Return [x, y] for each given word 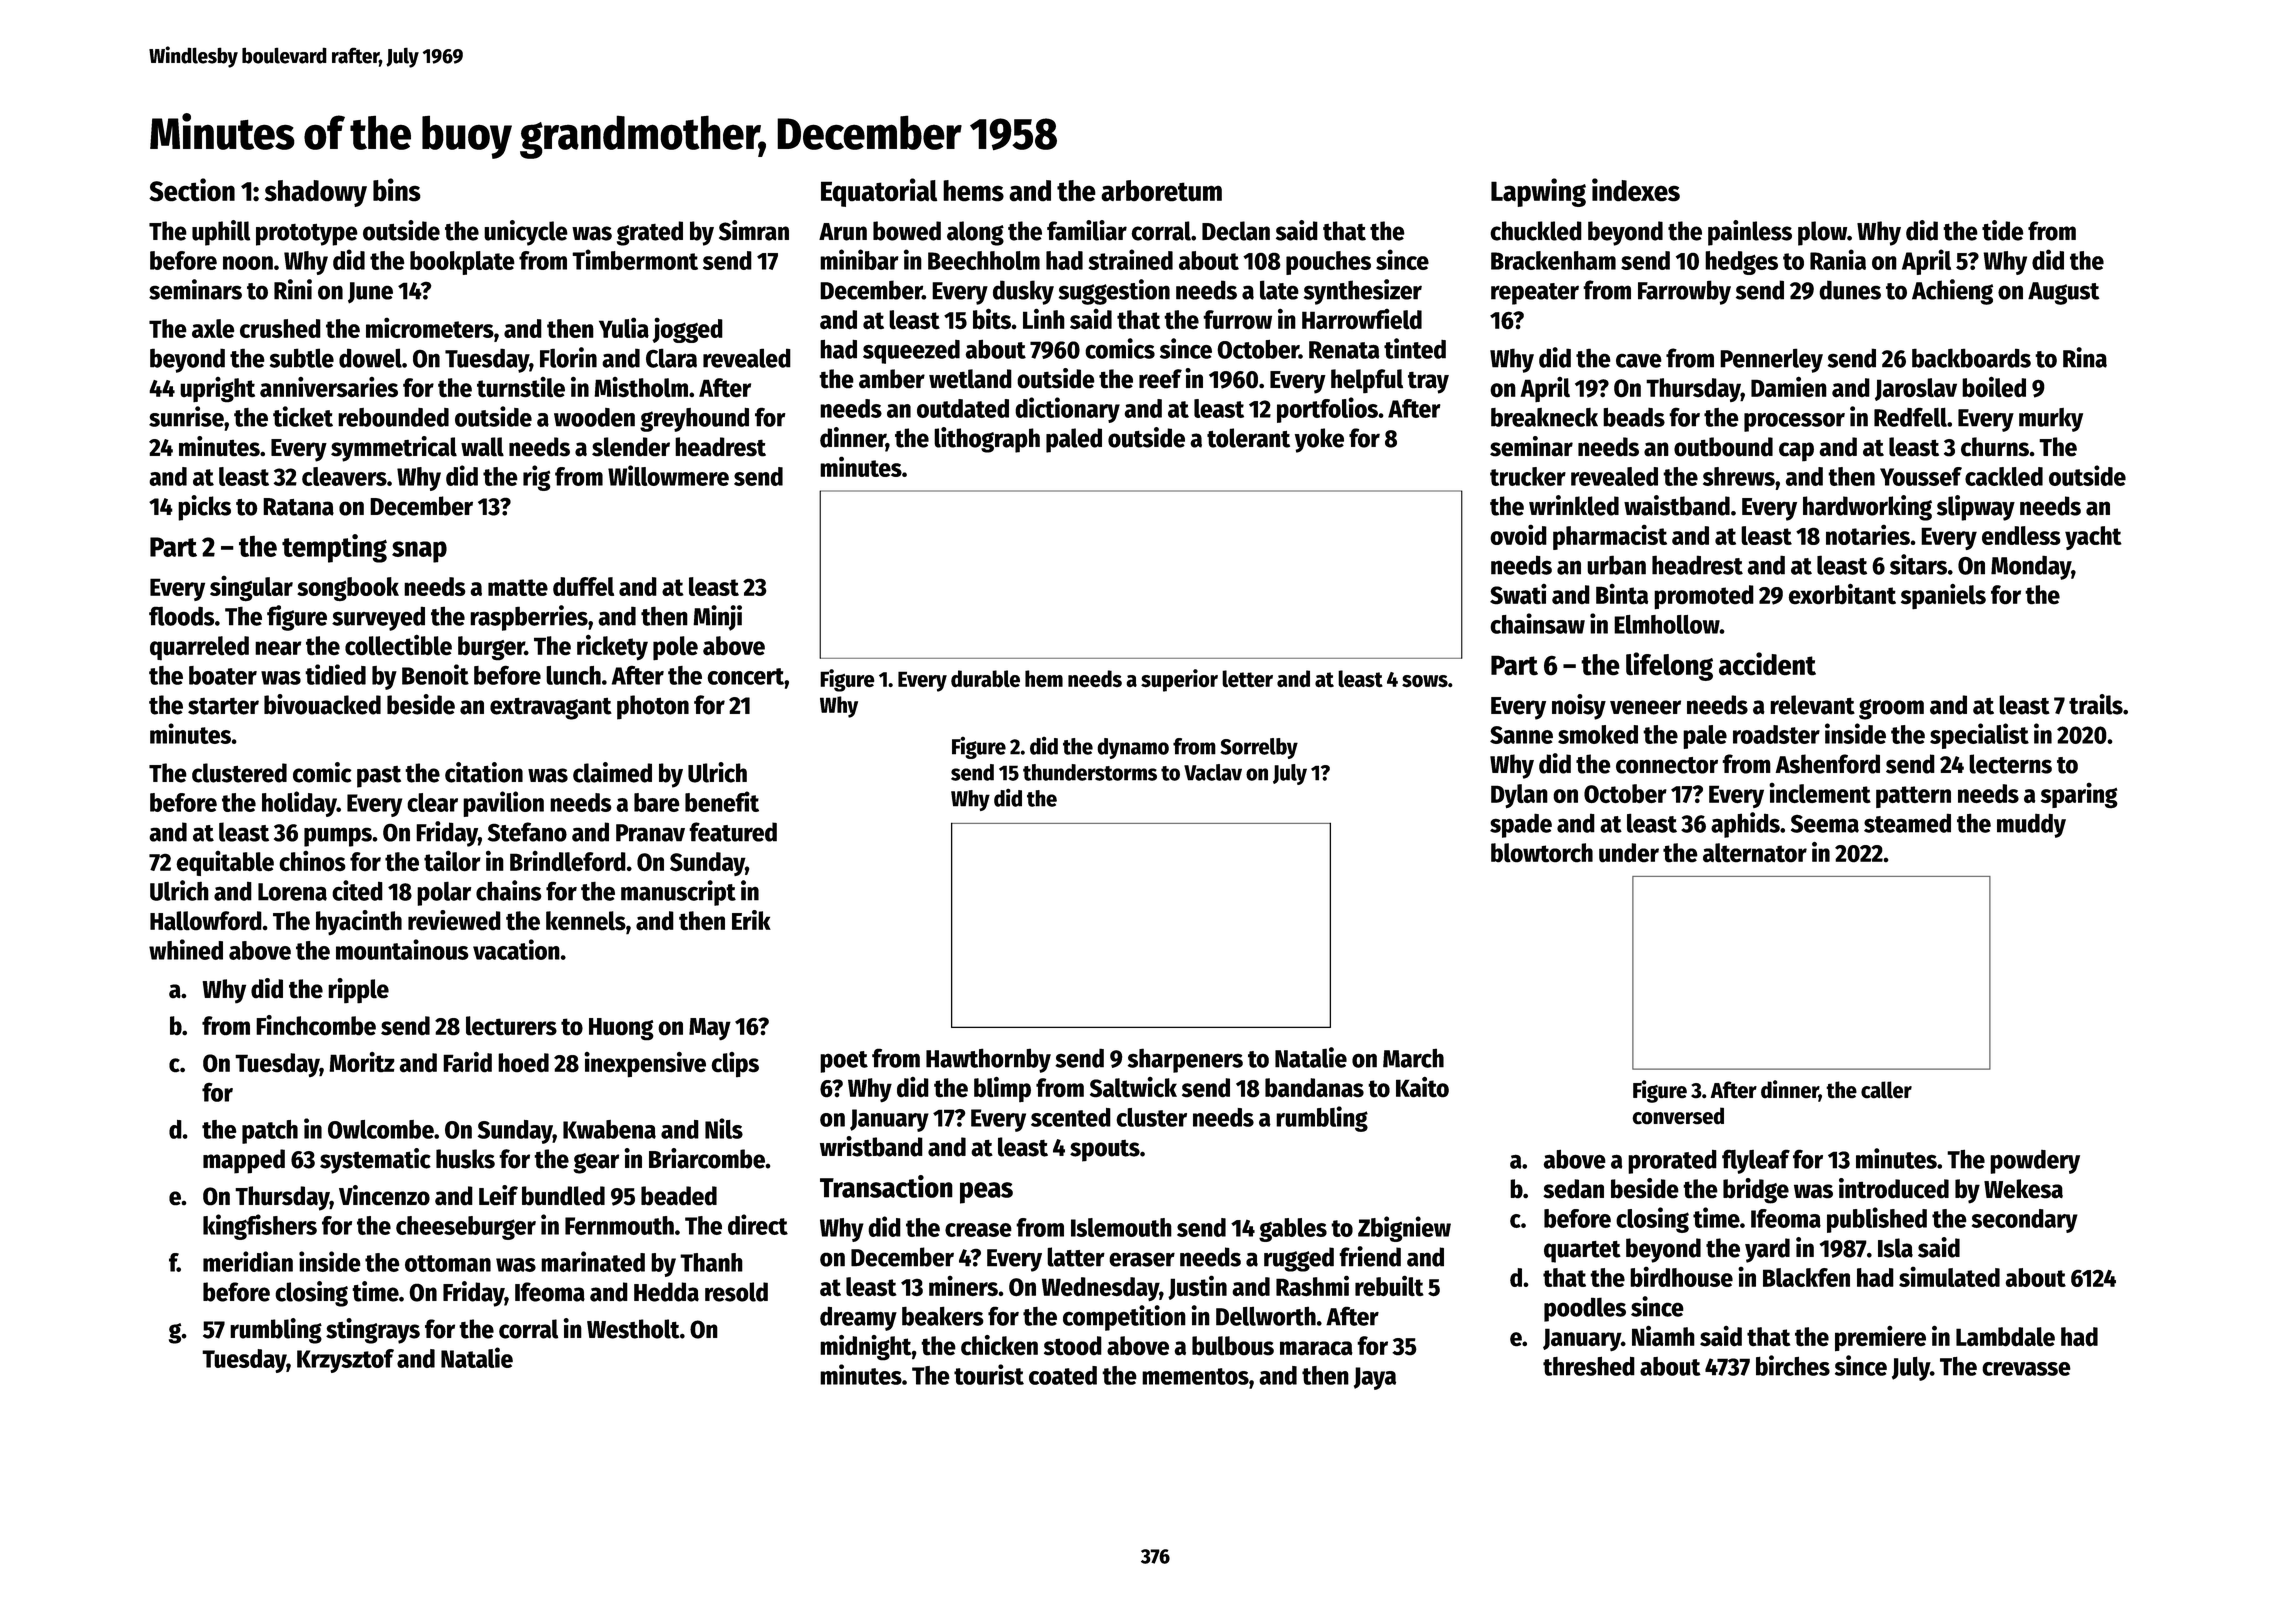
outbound [1723, 447]
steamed [1907, 823]
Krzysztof [345, 1361]
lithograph [987, 440]
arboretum [1161, 191]
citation [484, 772]
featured [733, 832]
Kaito [1422, 1087]
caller [1886, 1090]
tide [2003, 230]
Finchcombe [316, 1025]
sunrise [186, 416]
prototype [307, 235]
